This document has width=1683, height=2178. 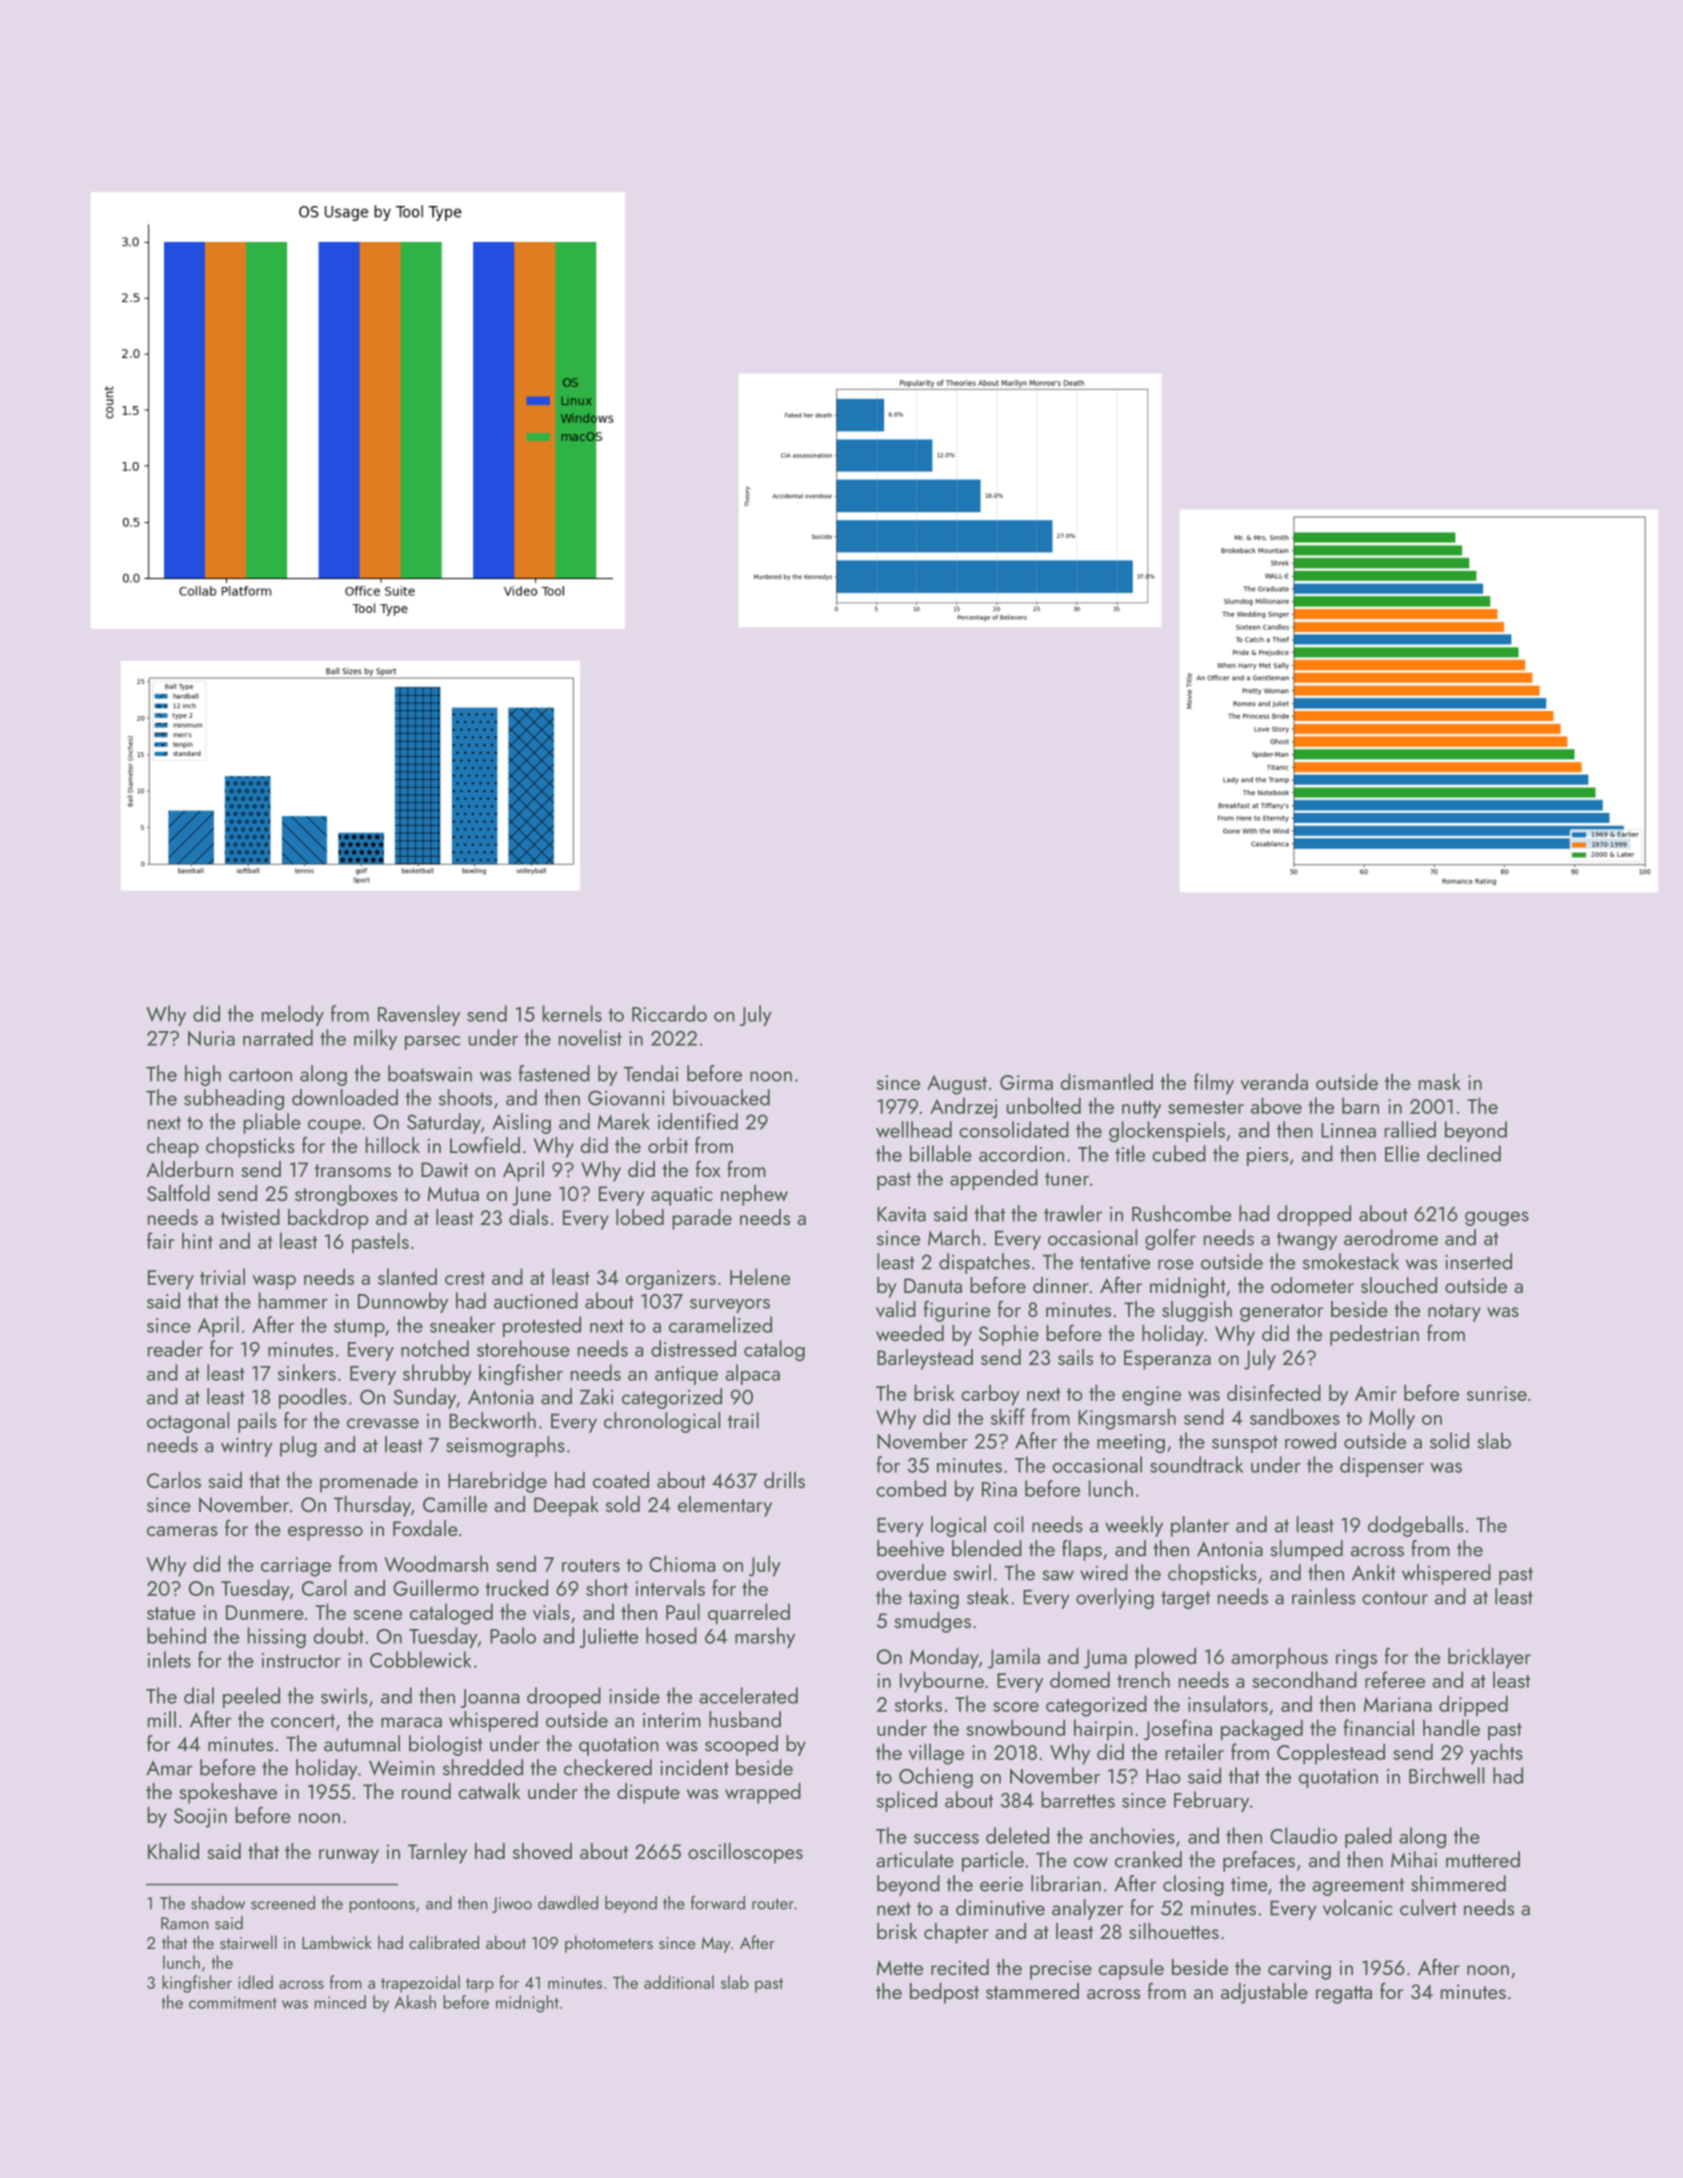 What do you see at coordinates (274, 1282) in the document?
I see `wasp` at bounding box center [274, 1282].
